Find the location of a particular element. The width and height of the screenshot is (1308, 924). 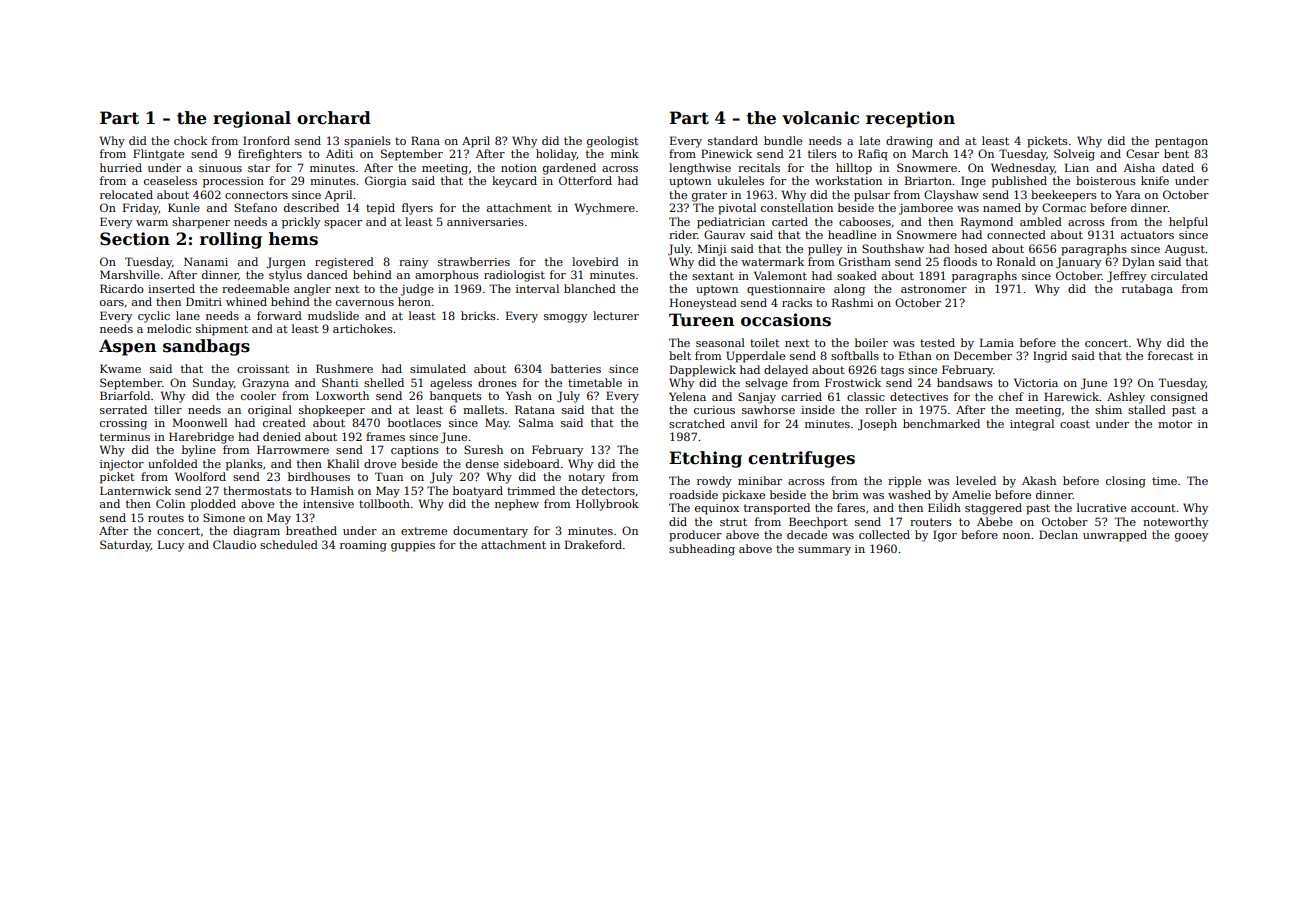

rutabaga is located at coordinates (1147, 290).
